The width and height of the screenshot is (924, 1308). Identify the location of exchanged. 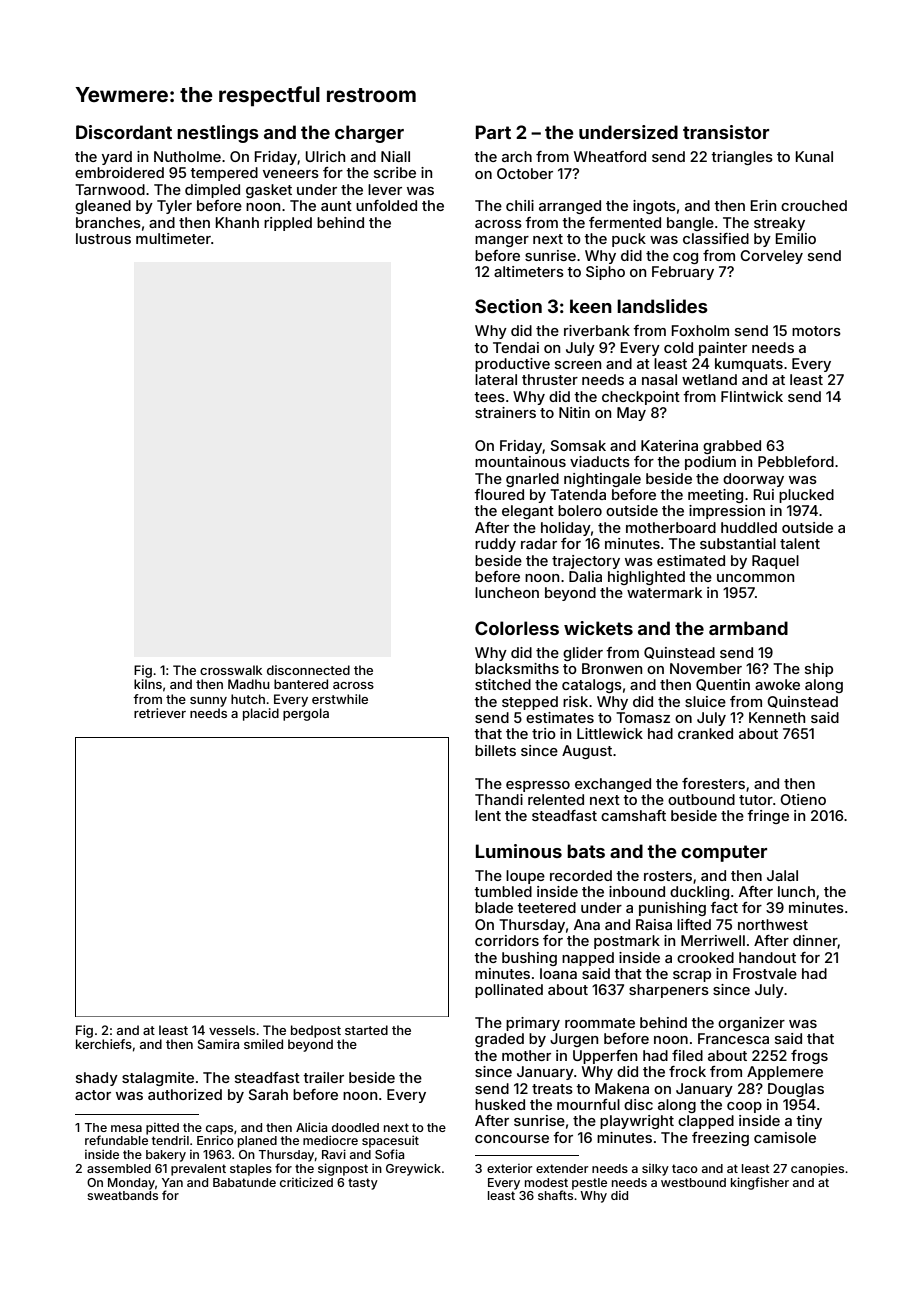
(613, 785).
